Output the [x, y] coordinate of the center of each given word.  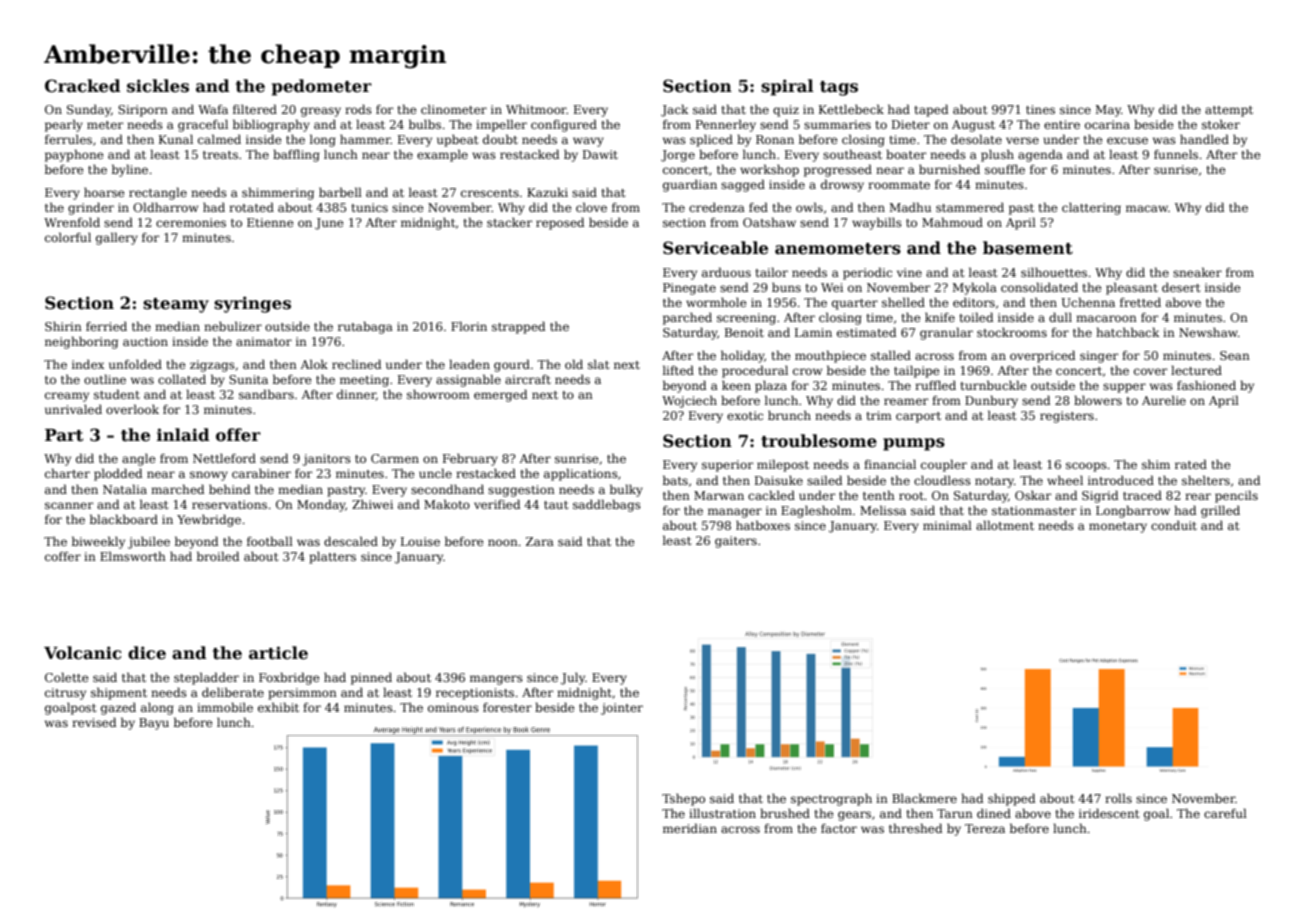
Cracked [83, 86]
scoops [1086, 467]
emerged [500, 395]
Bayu [154, 724]
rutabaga [365, 327]
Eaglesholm [816, 511]
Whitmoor [536, 109]
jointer [622, 709]
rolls [1118, 798]
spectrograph [831, 799]
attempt [1229, 111]
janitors [326, 460]
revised [94, 722]
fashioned [1206, 385]
